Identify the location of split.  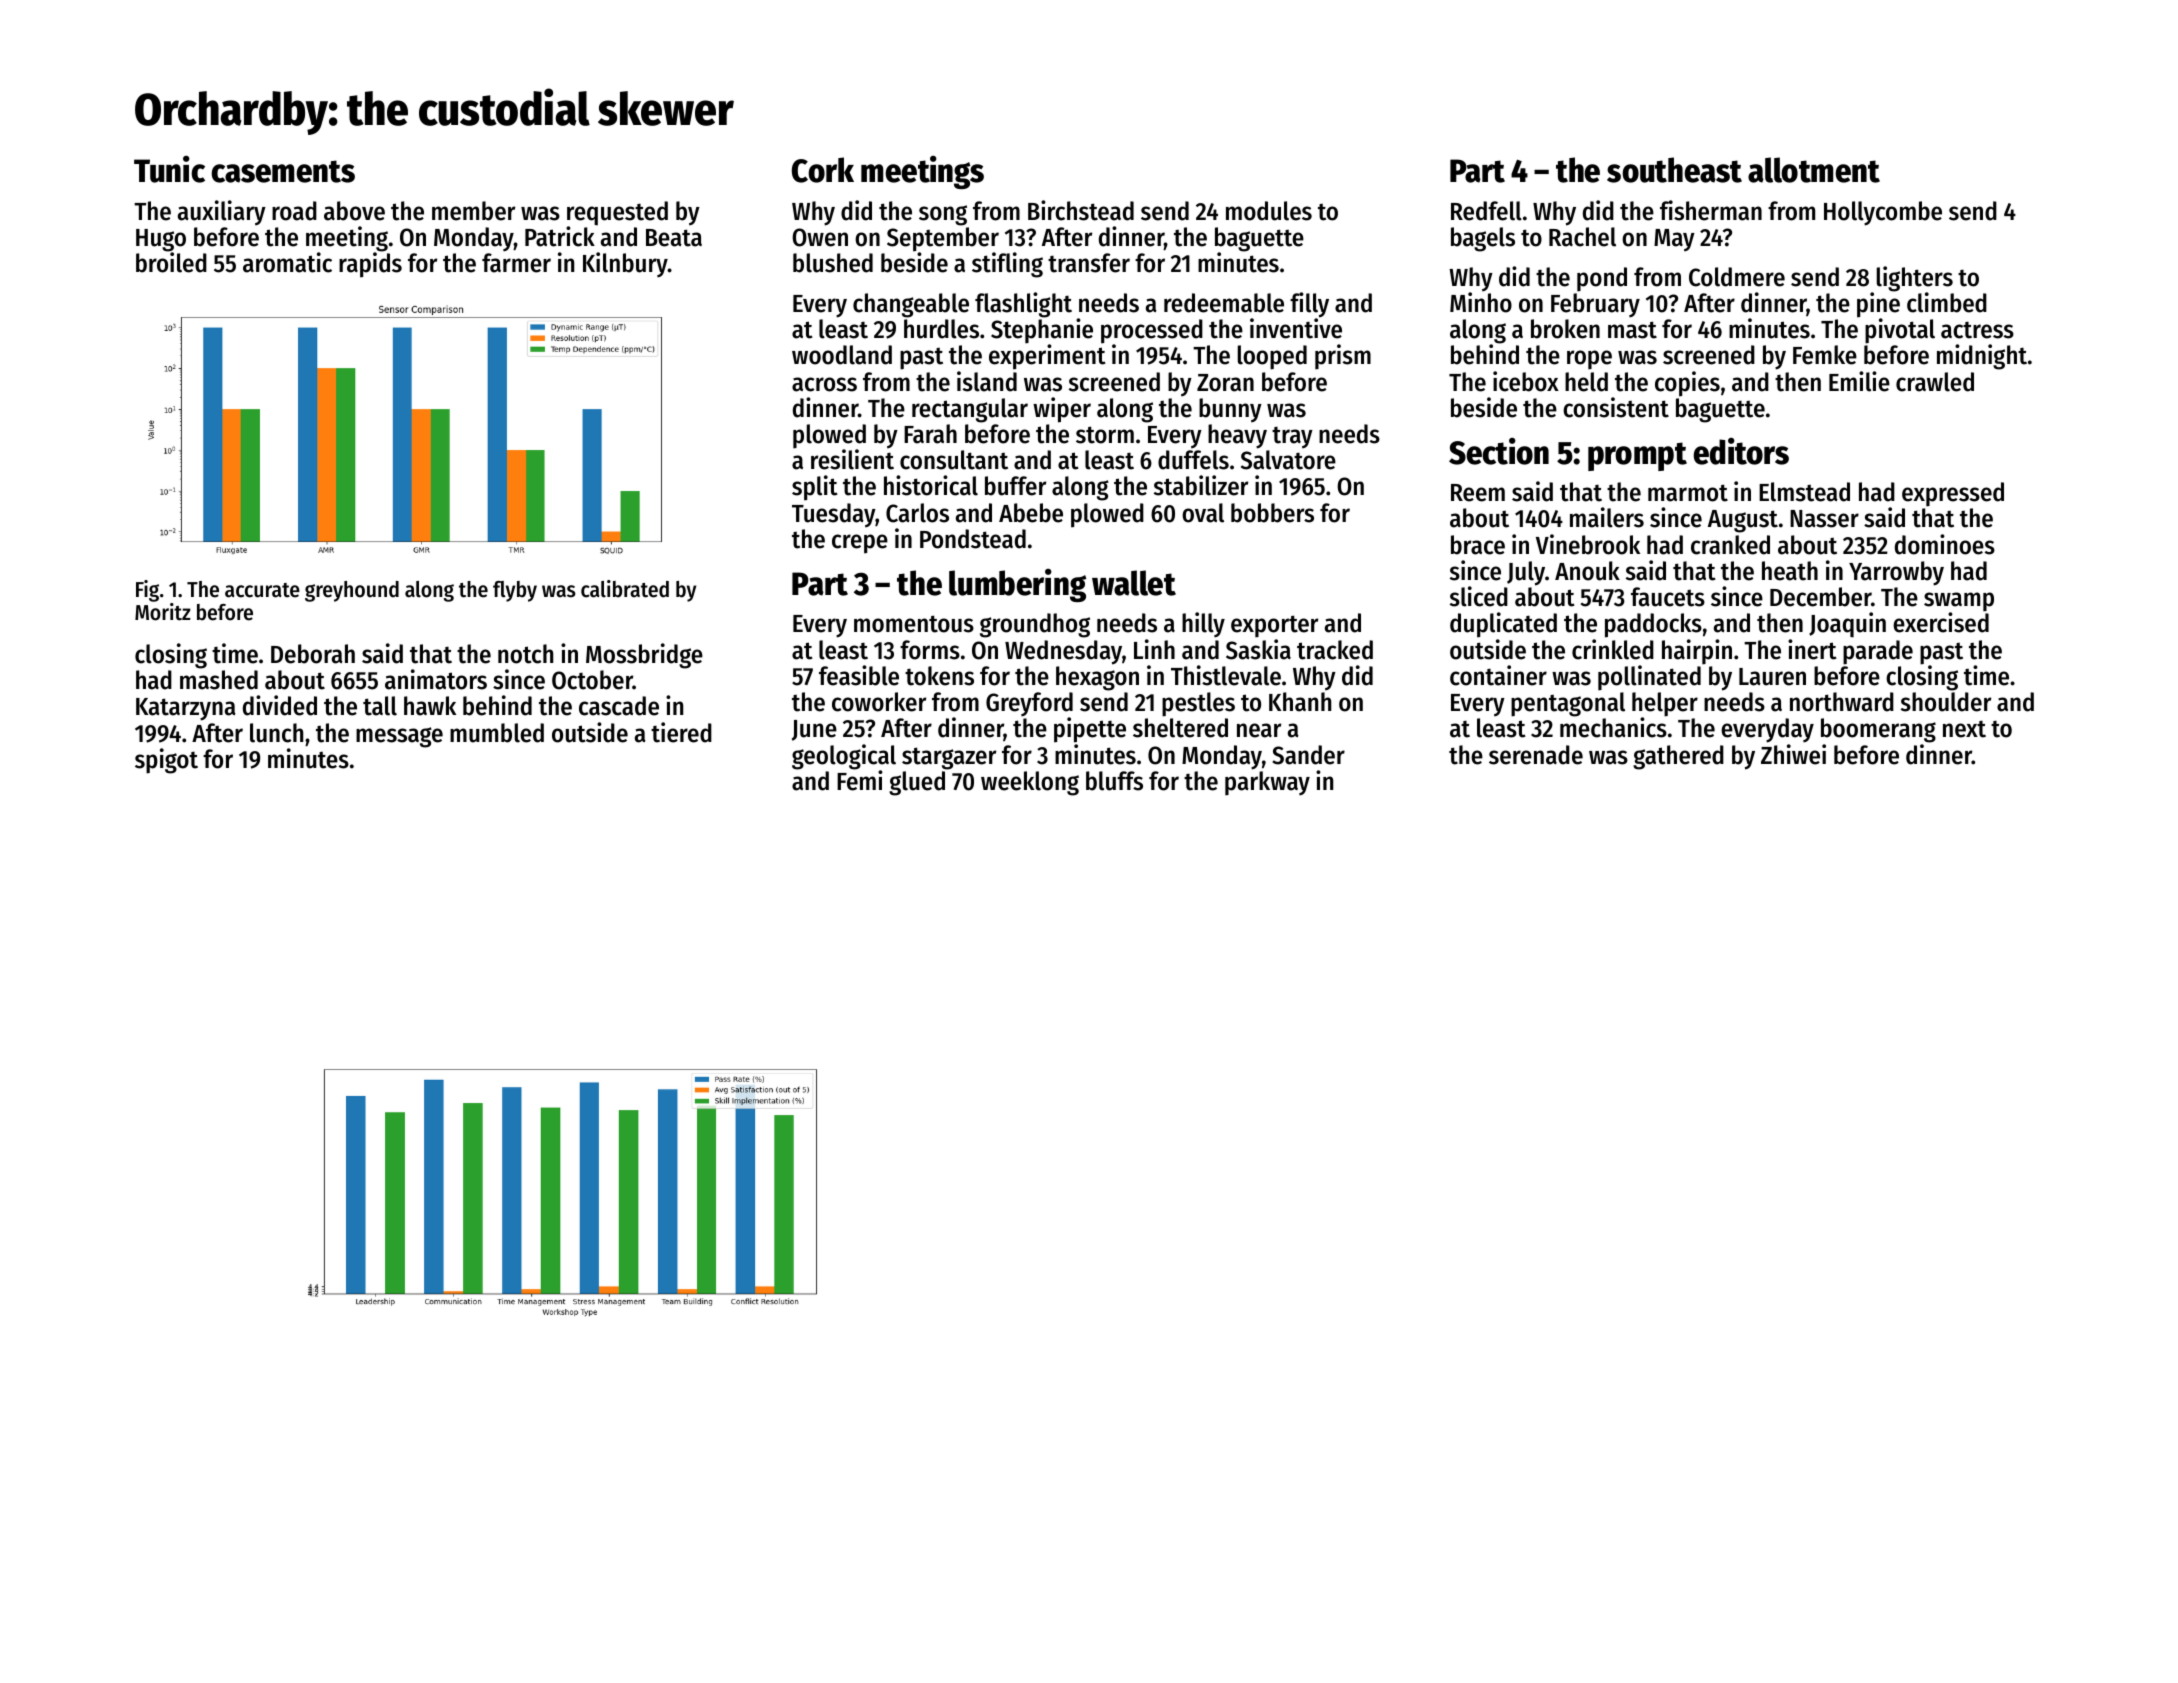
(815, 488).
